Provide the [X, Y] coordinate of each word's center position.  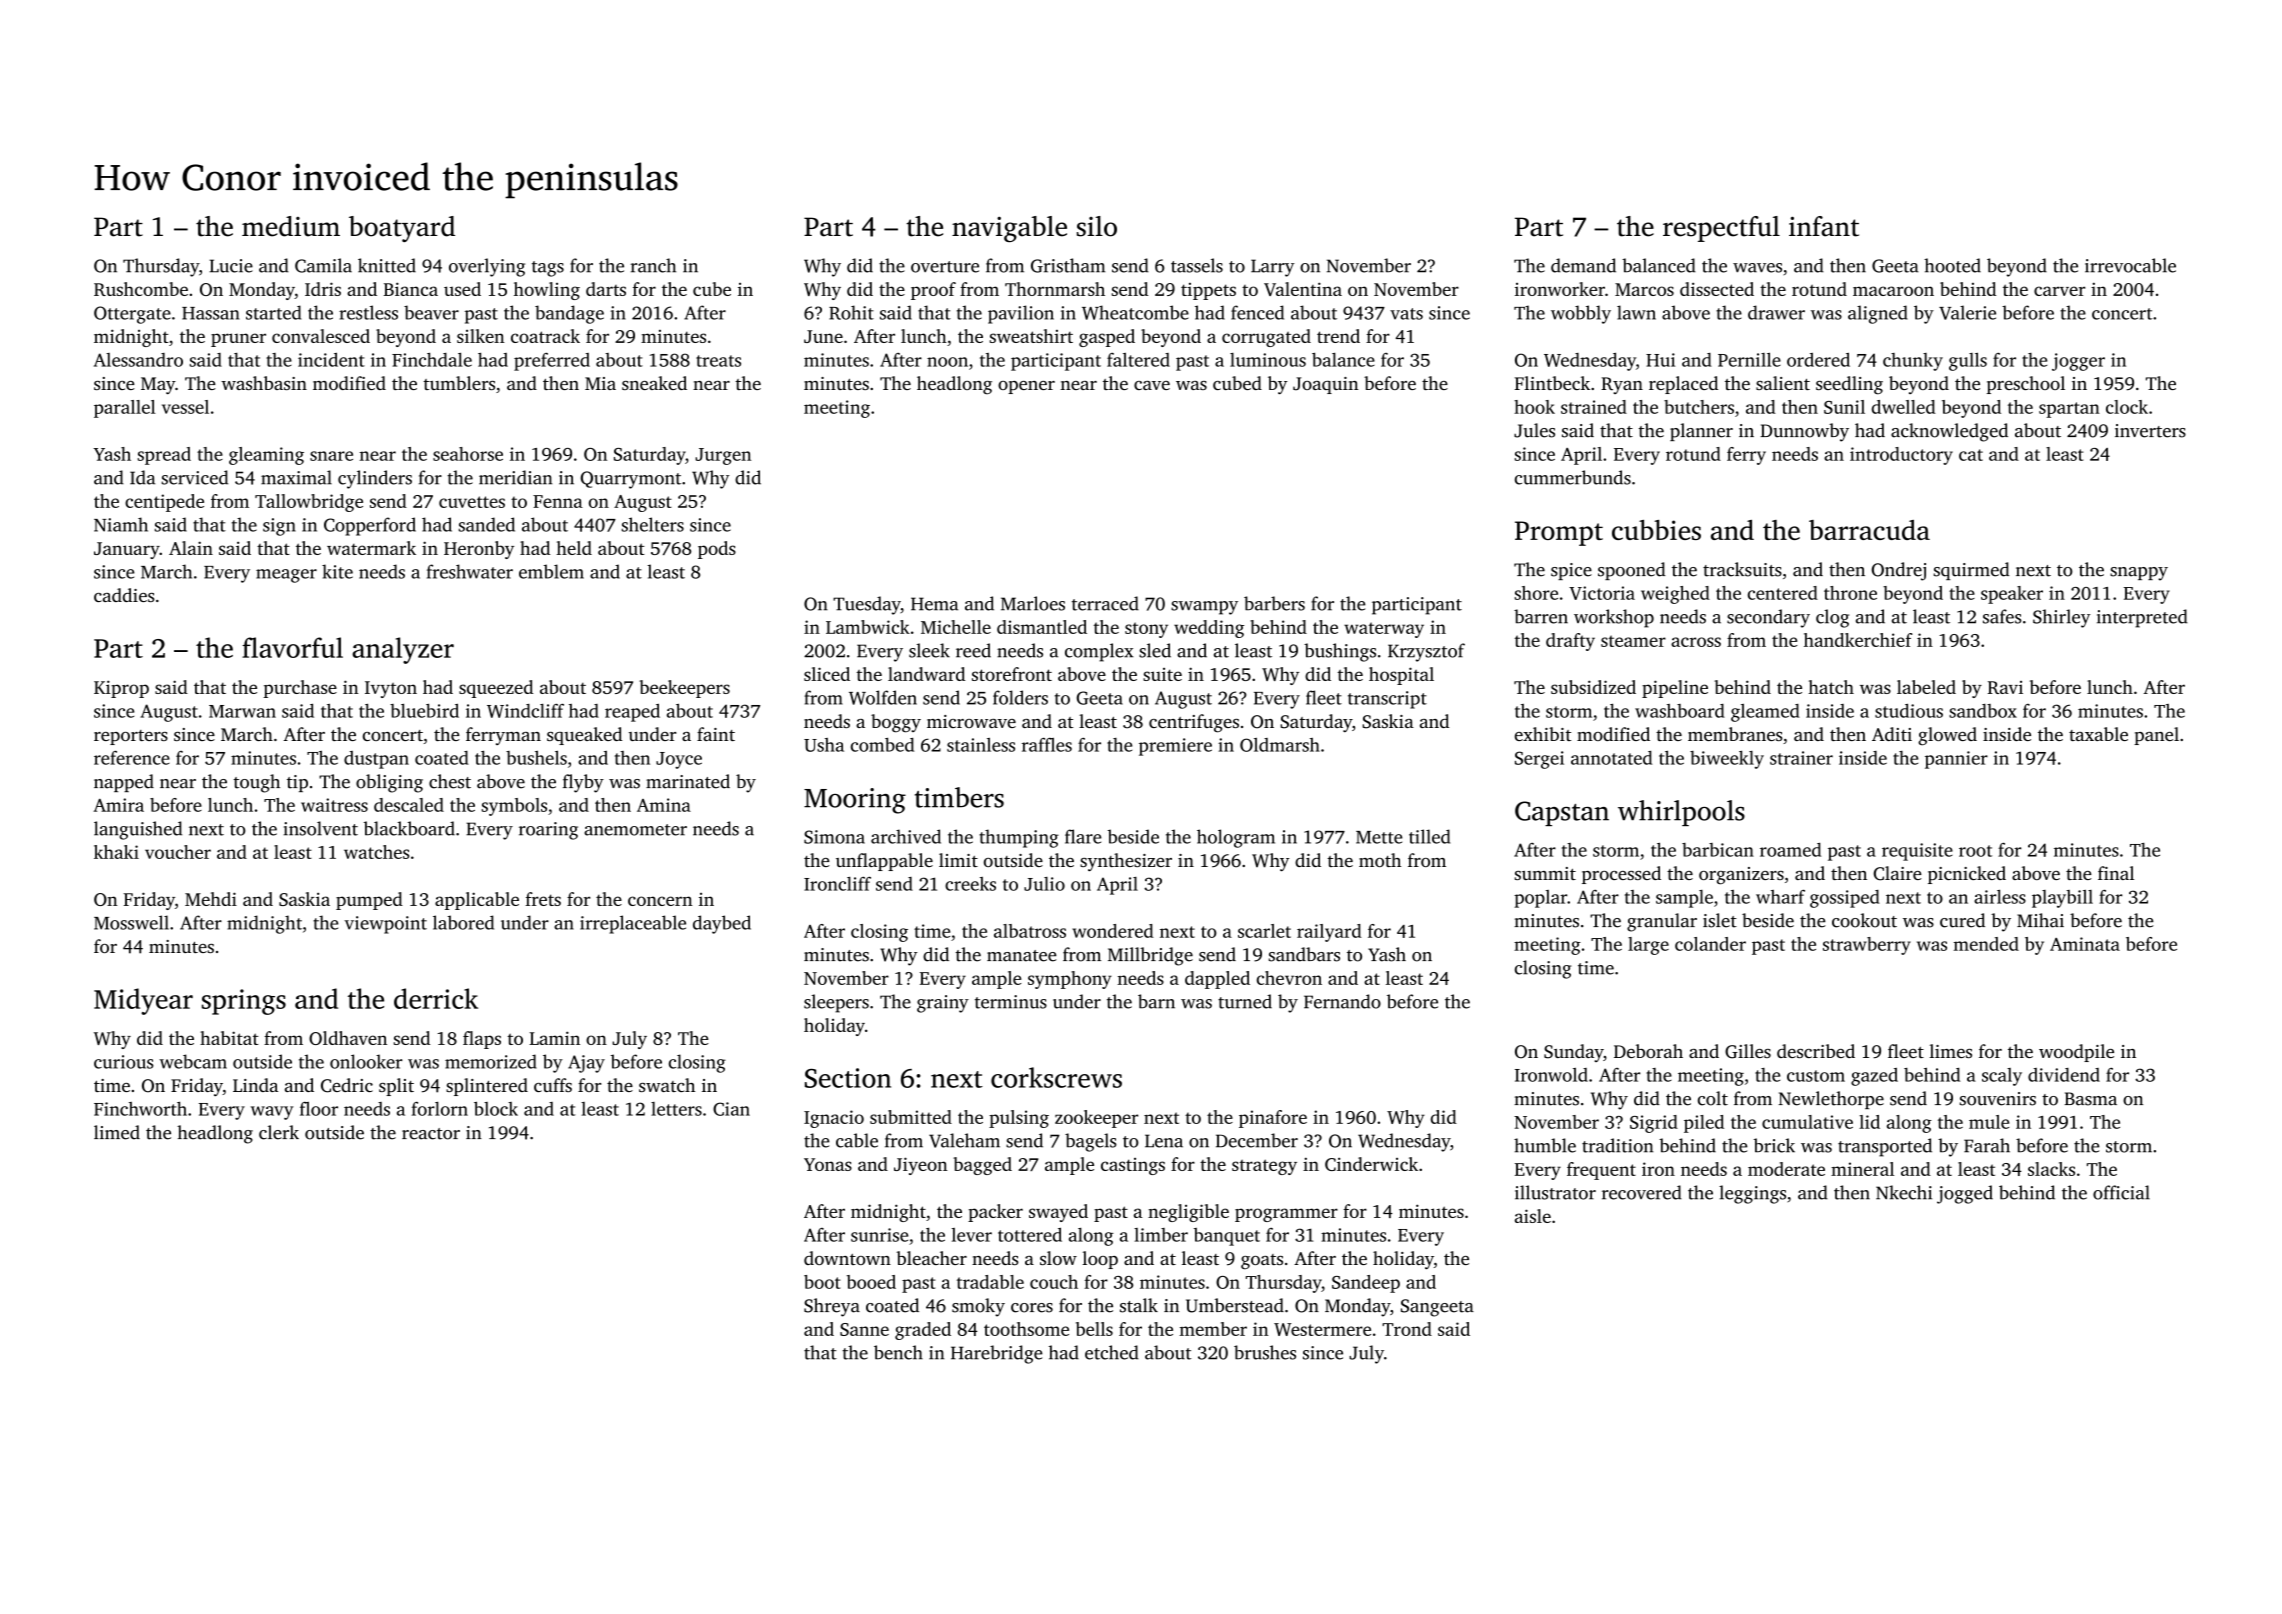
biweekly [1727, 760]
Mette [1379, 837]
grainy [943, 1004]
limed [117, 1132]
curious [124, 1062]
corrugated [1266, 338]
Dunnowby [1804, 432]
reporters [131, 737]
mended [1986, 944]
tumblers [459, 383]
